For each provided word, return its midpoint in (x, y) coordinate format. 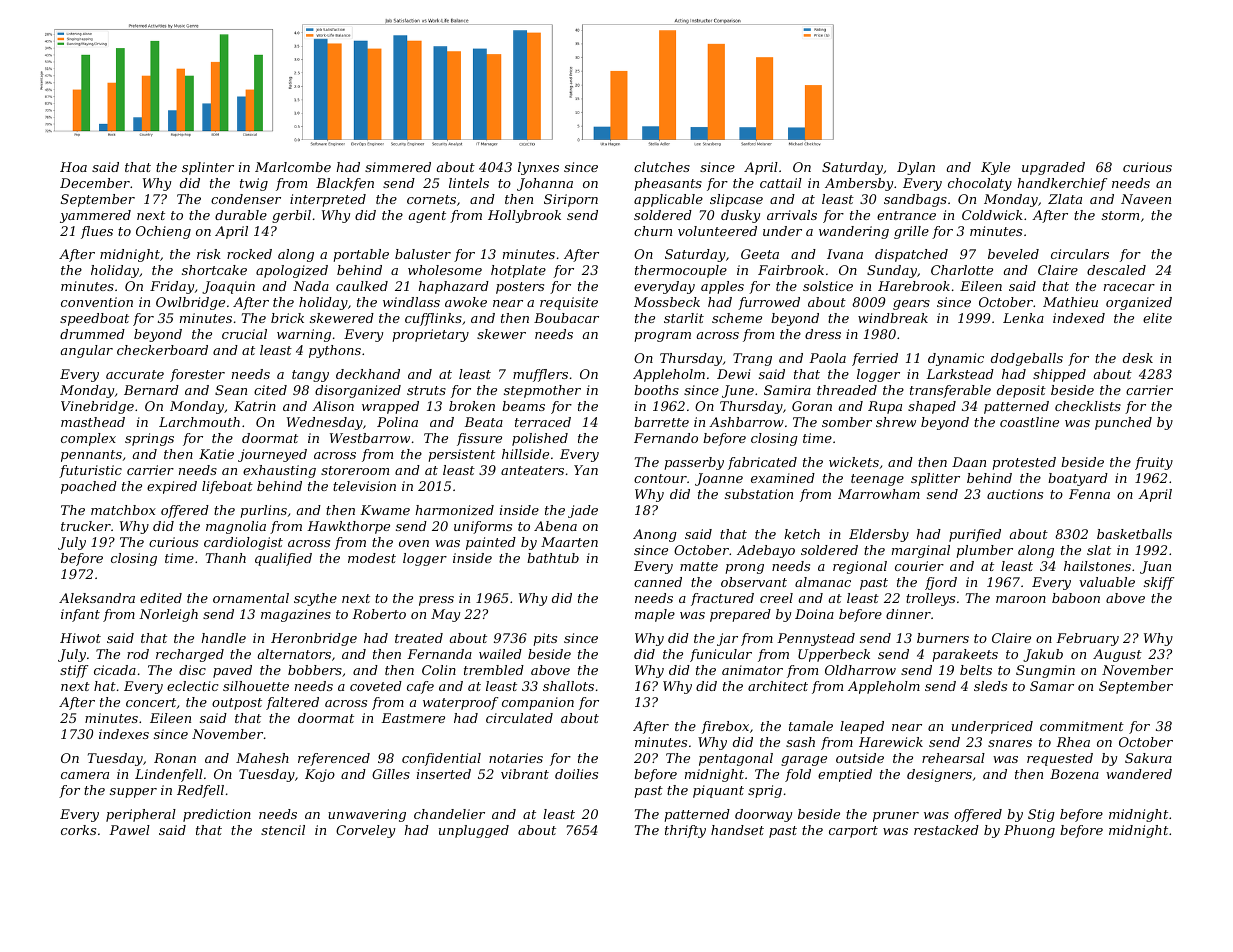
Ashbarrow (746, 422)
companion (538, 703)
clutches (662, 167)
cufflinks (433, 319)
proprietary (430, 335)
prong (744, 569)
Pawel (129, 830)
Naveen (1146, 199)
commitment (1082, 726)
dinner (908, 614)
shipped (1059, 375)
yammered (95, 216)
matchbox (123, 510)
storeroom (355, 470)
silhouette (256, 686)
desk (1138, 358)
